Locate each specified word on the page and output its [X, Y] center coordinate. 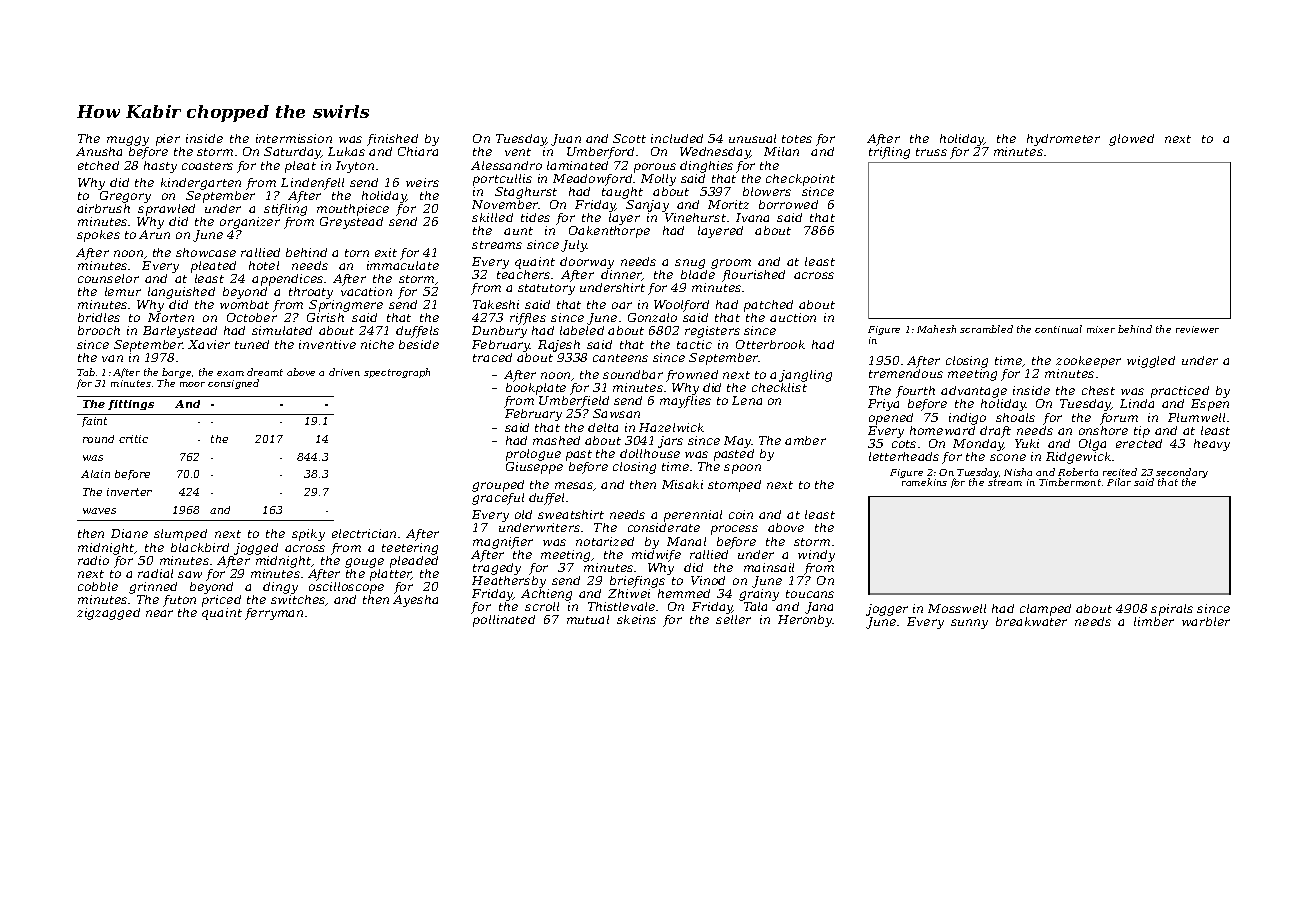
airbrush [103, 208]
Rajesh [559, 346]
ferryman [274, 614]
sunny [969, 624]
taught [622, 193]
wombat [244, 304]
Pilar [1119, 482]
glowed [1131, 140]
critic [133, 439]
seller [733, 619]
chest [1098, 390]
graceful [498, 499]
